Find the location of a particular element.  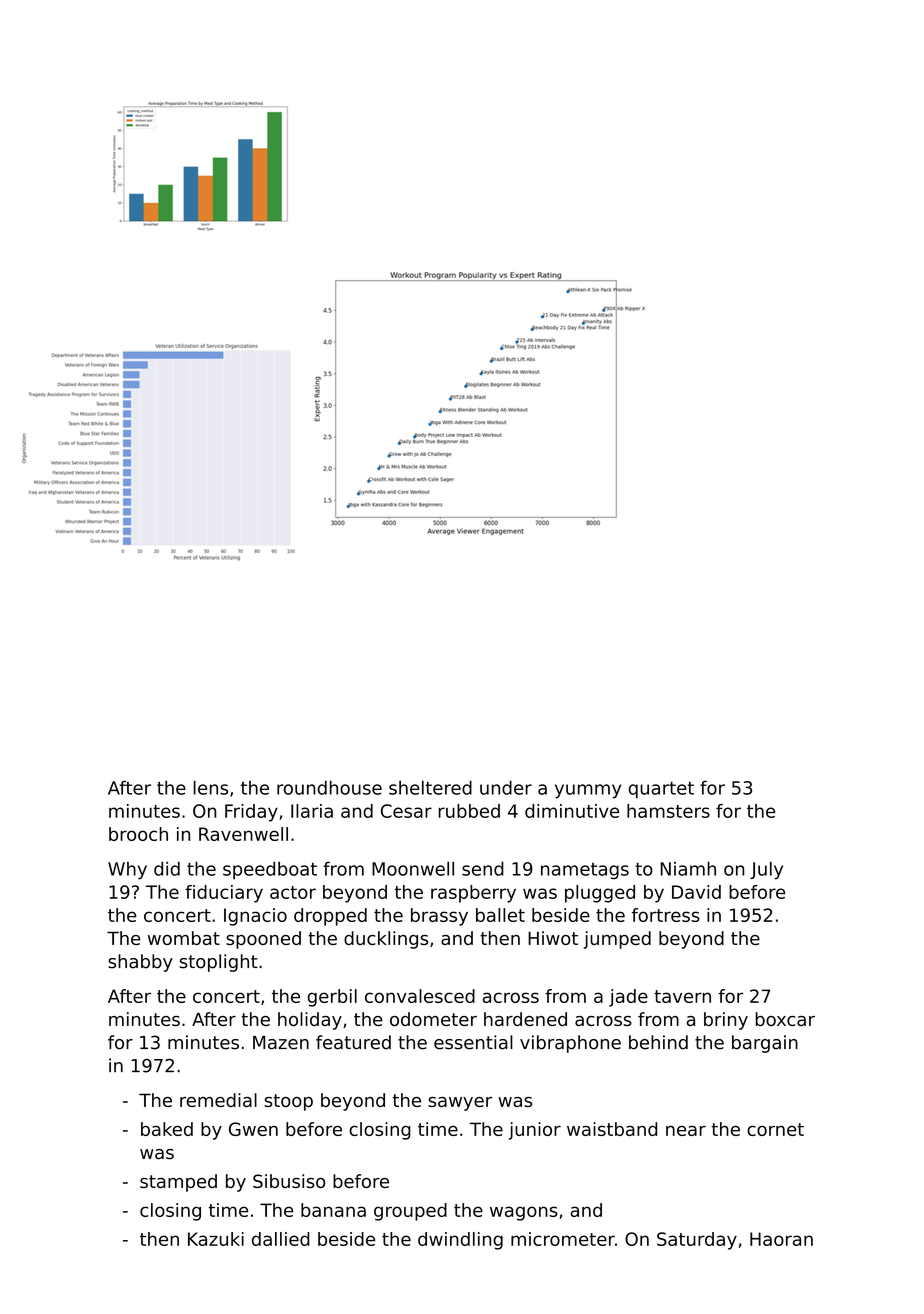

Niamh is located at coordinates (688, 868).
